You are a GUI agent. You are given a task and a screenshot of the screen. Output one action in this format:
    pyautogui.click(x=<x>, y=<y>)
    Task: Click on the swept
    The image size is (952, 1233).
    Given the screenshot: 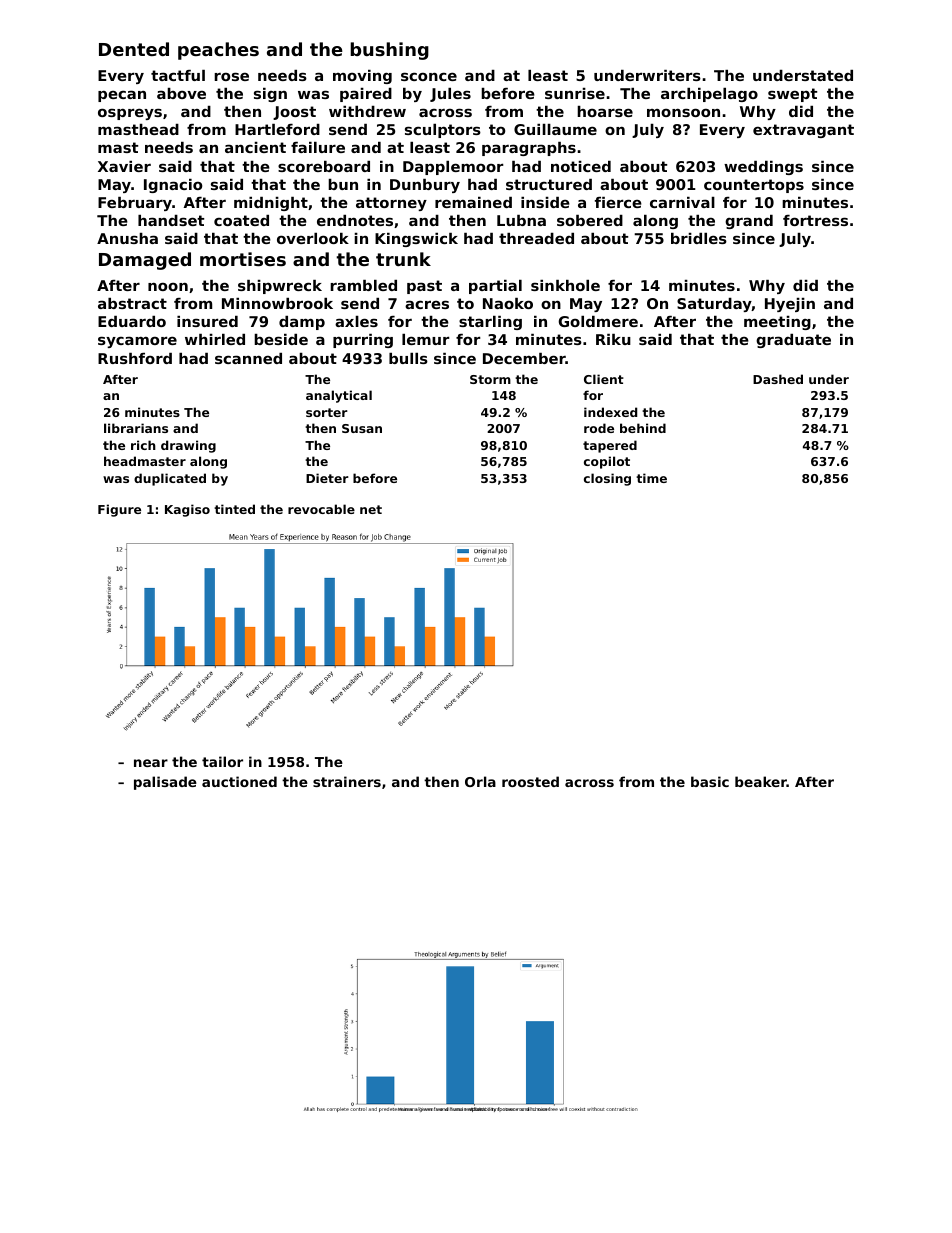 What is the action you would take?
    pyautogui.click(x=792, y=95)
